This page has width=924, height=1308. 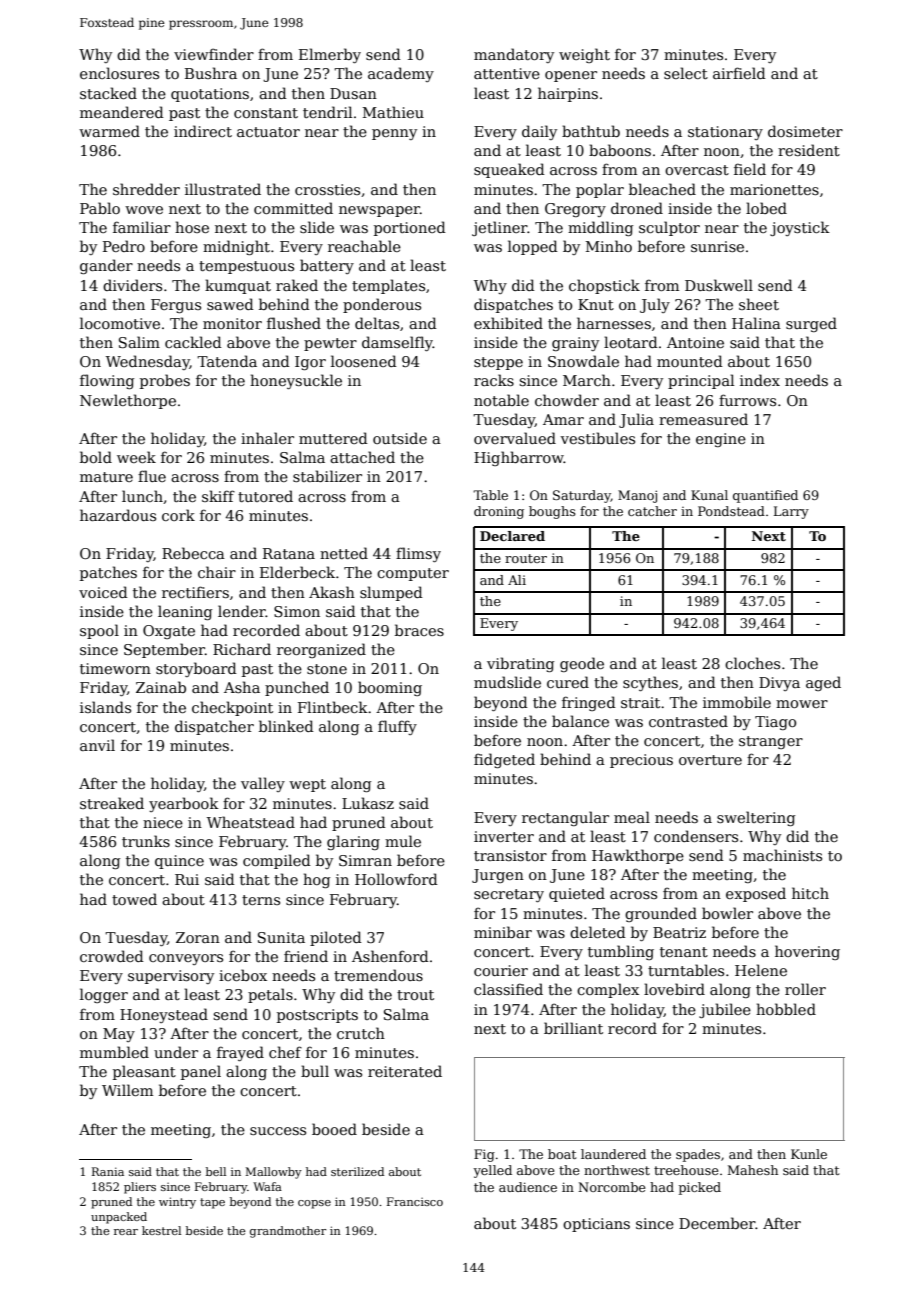 I want to click on joystick, so click(x=800, y=228).
